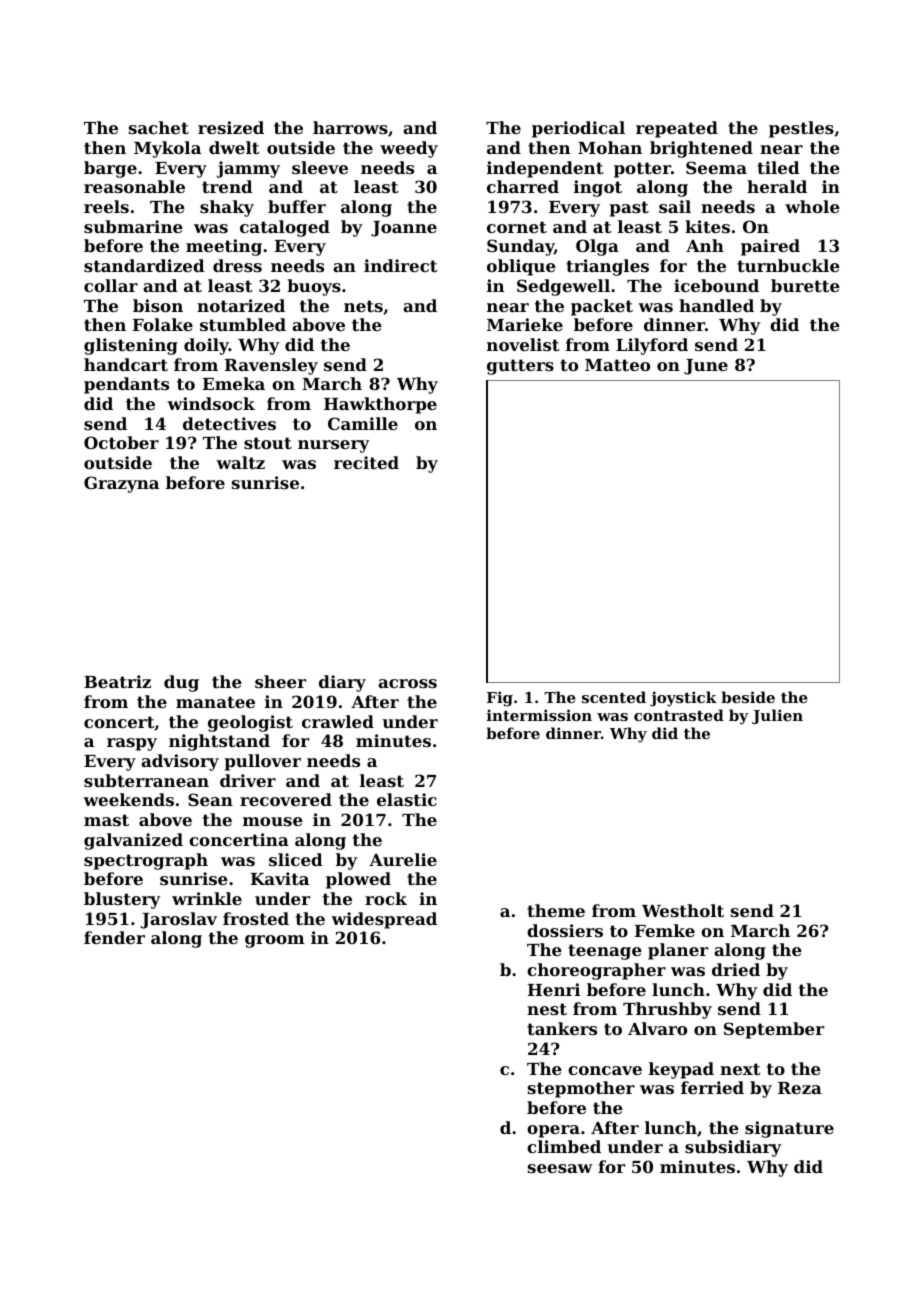  I want to click on recited, so click(366, 462).
